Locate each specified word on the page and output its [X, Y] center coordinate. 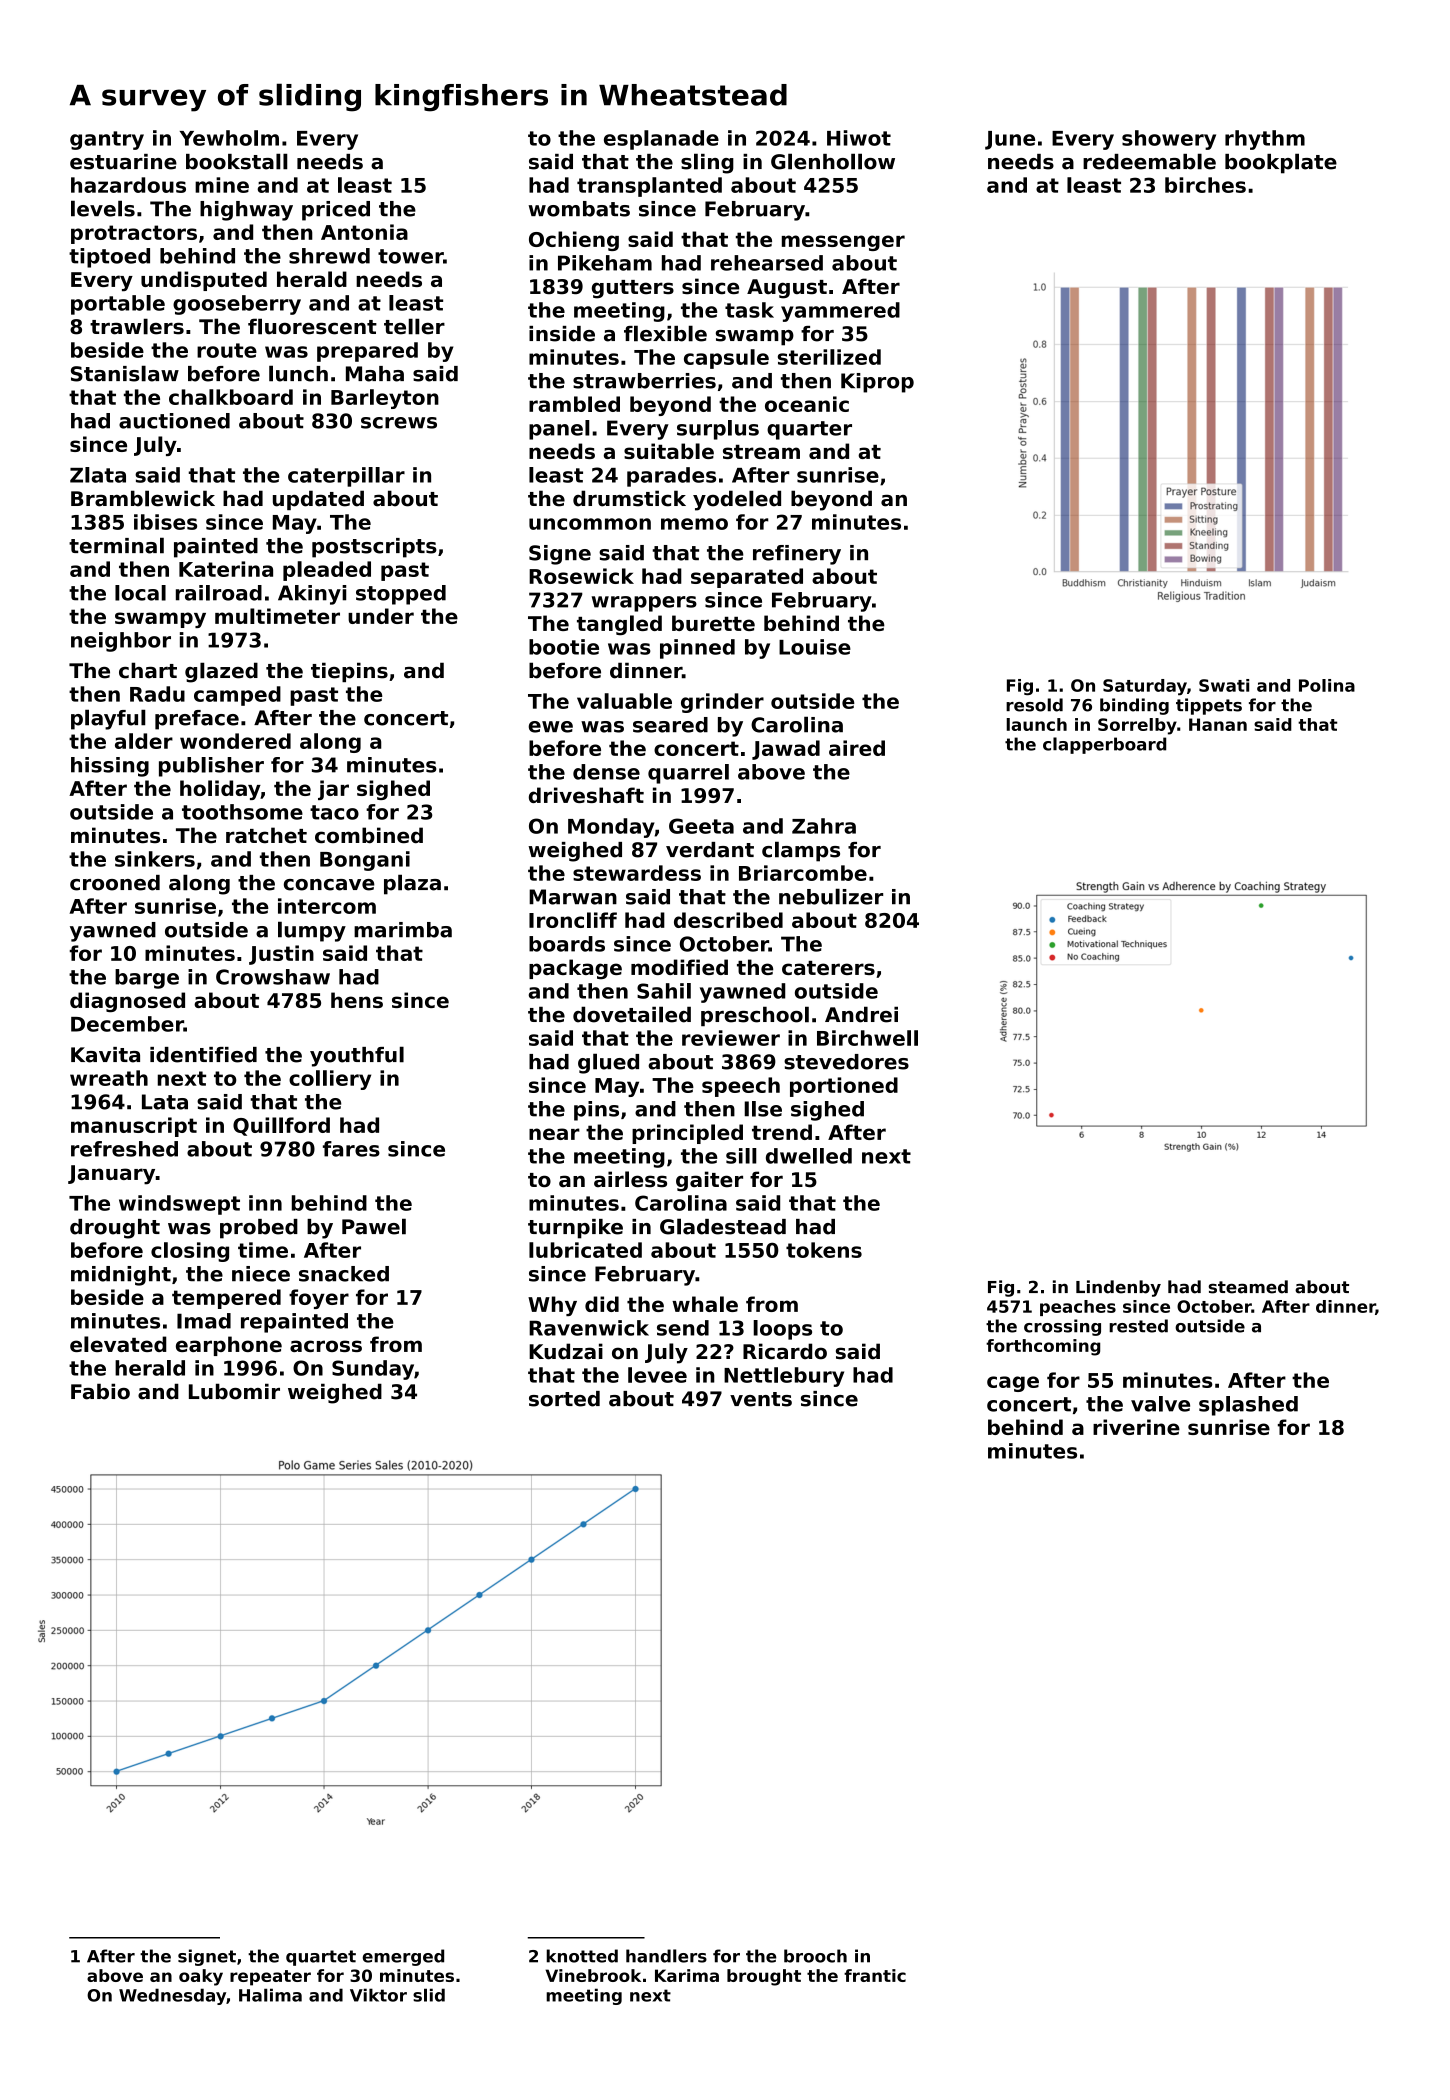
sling [707, 163]
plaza [412, 884]
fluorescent [312, 326]
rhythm [1265, 140]
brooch [815, 1956]
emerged [403, 1957]
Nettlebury [784, 1377]
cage [1013, 1384]
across [326, 1346]
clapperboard [1104, 745]
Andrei [861, 1014]
